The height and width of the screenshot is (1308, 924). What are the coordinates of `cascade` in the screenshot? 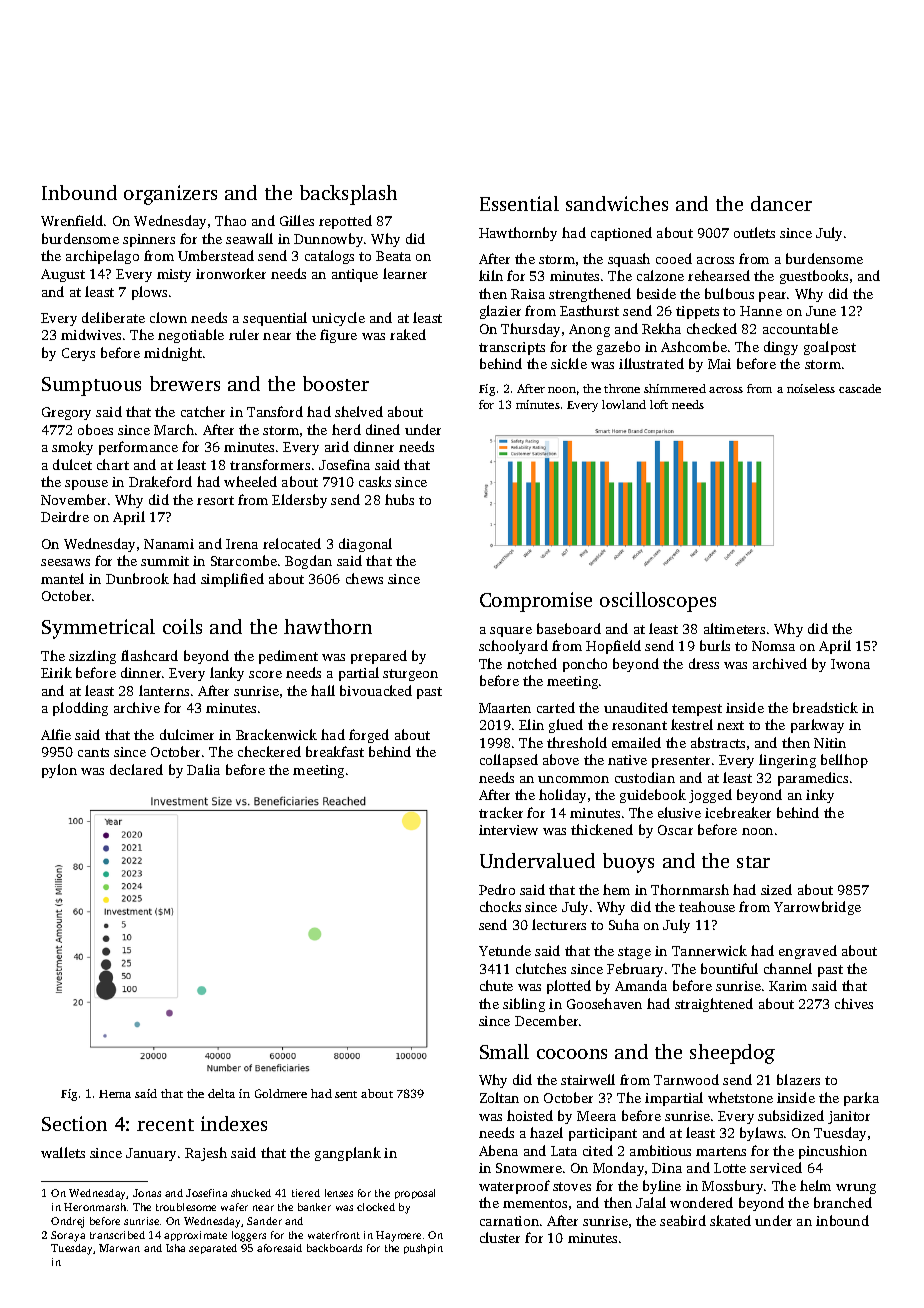 It's located at (860, 388).
